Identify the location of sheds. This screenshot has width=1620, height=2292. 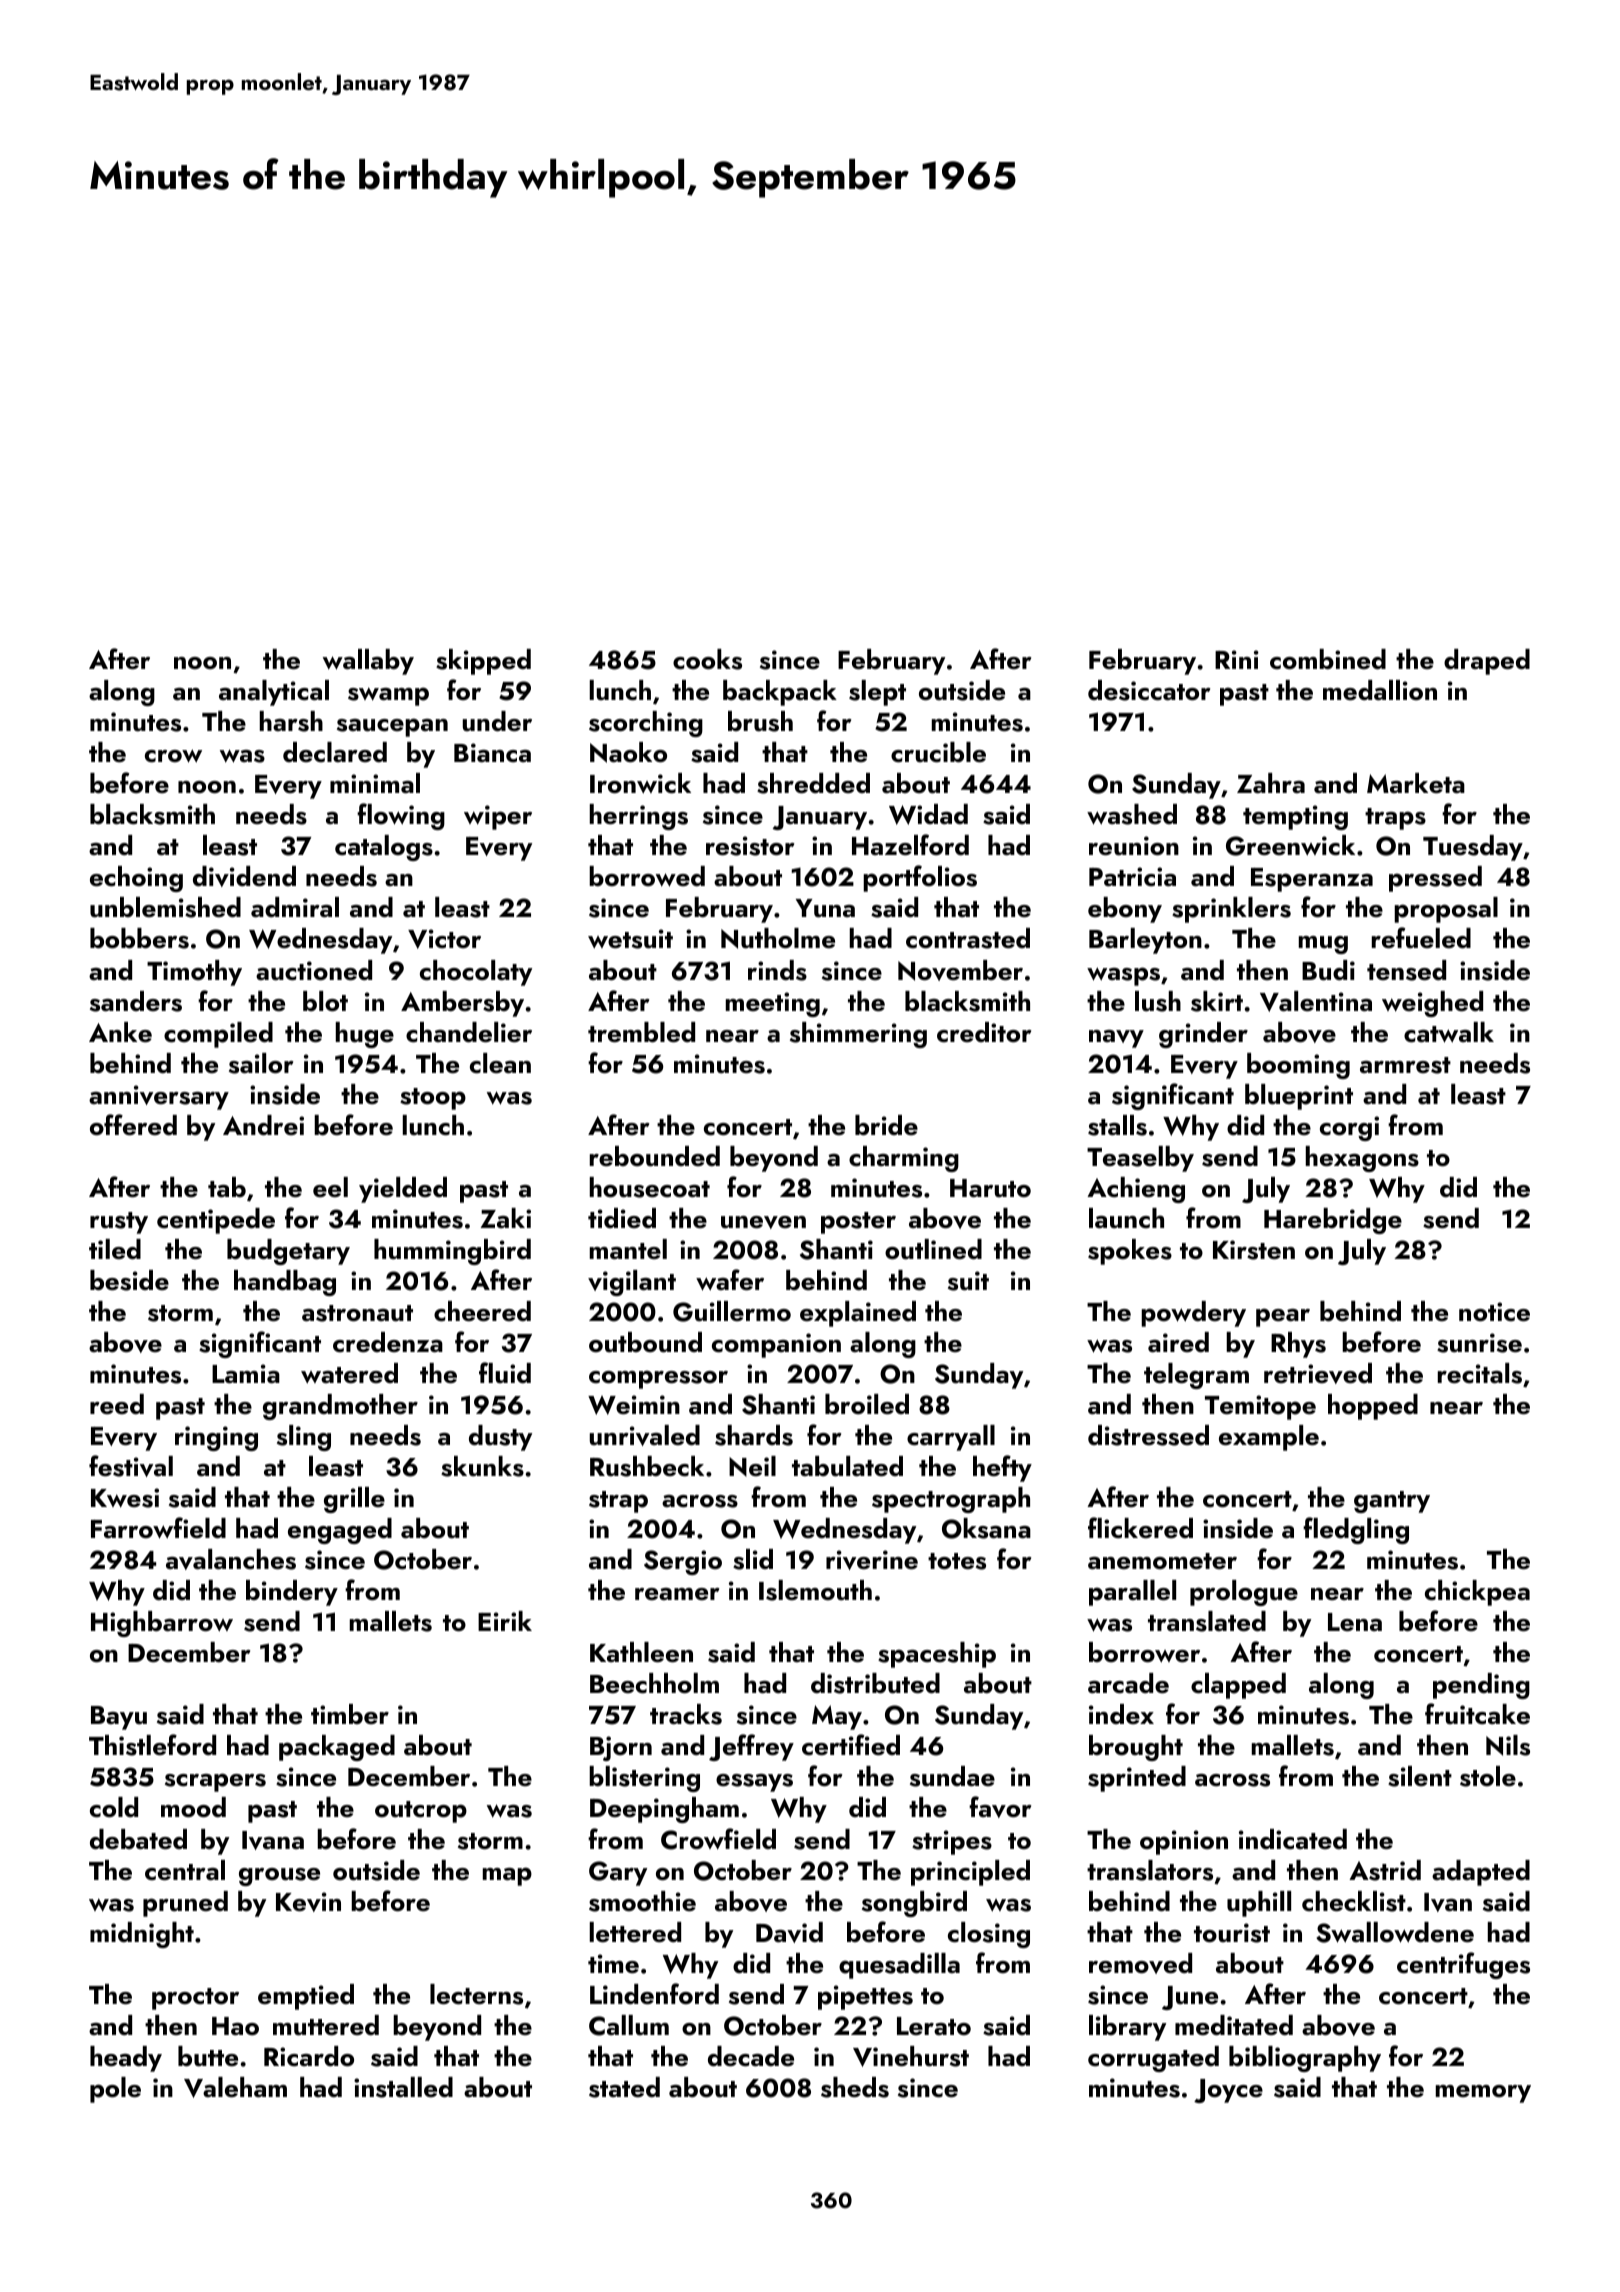
(855, 2087).
